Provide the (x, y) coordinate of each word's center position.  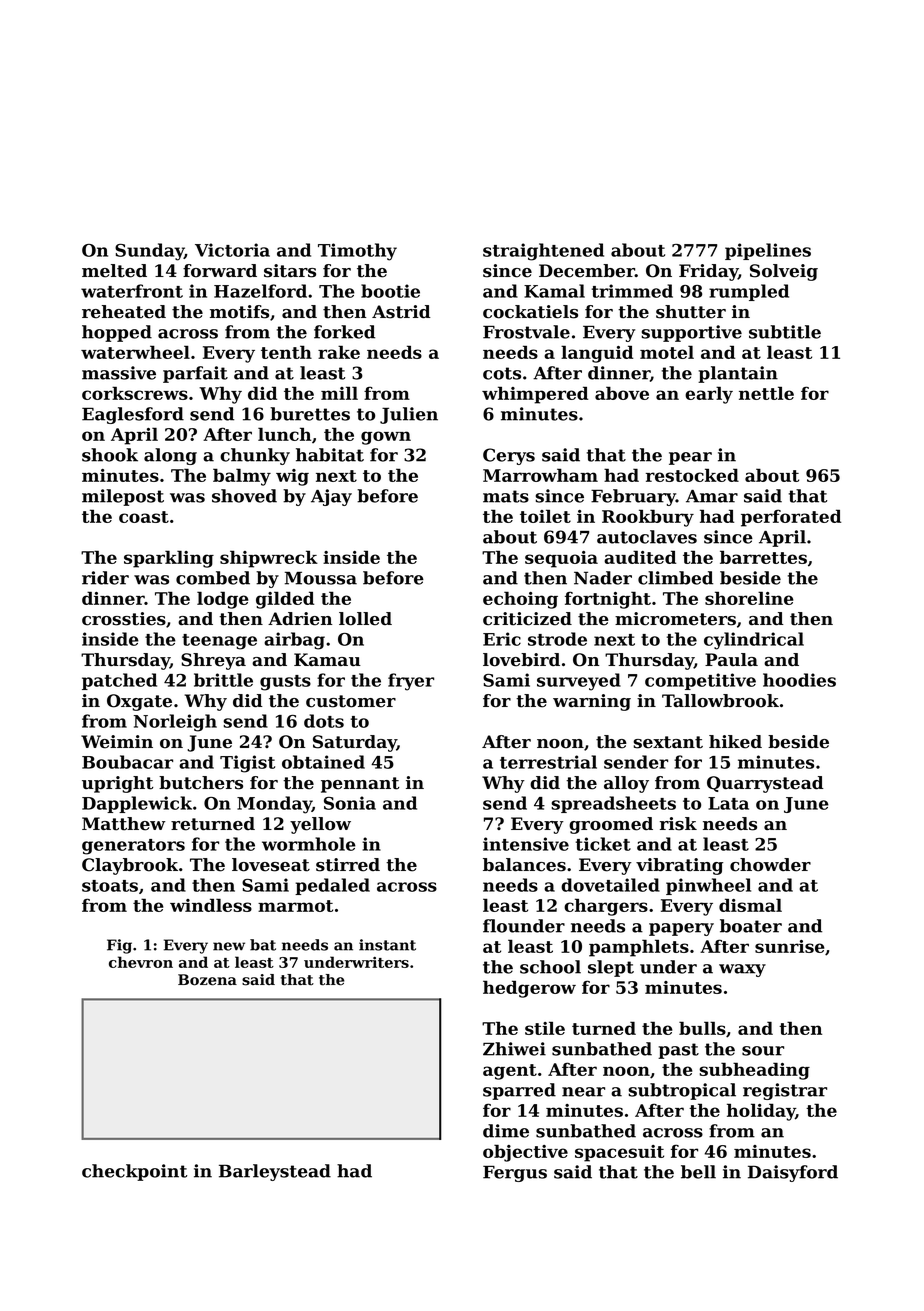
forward (220, 271)
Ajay (331, 497)
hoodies (799, 680)
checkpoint (134, 1172)
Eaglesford (133, 415)
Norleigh (175, 723)
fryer (411, 682)
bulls (702, 1028)
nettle (766, 393)
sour (763, 1051)
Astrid (401, 312)
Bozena (207, 980)
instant (387, 945)
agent (510, 1072)
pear (690, 458)
